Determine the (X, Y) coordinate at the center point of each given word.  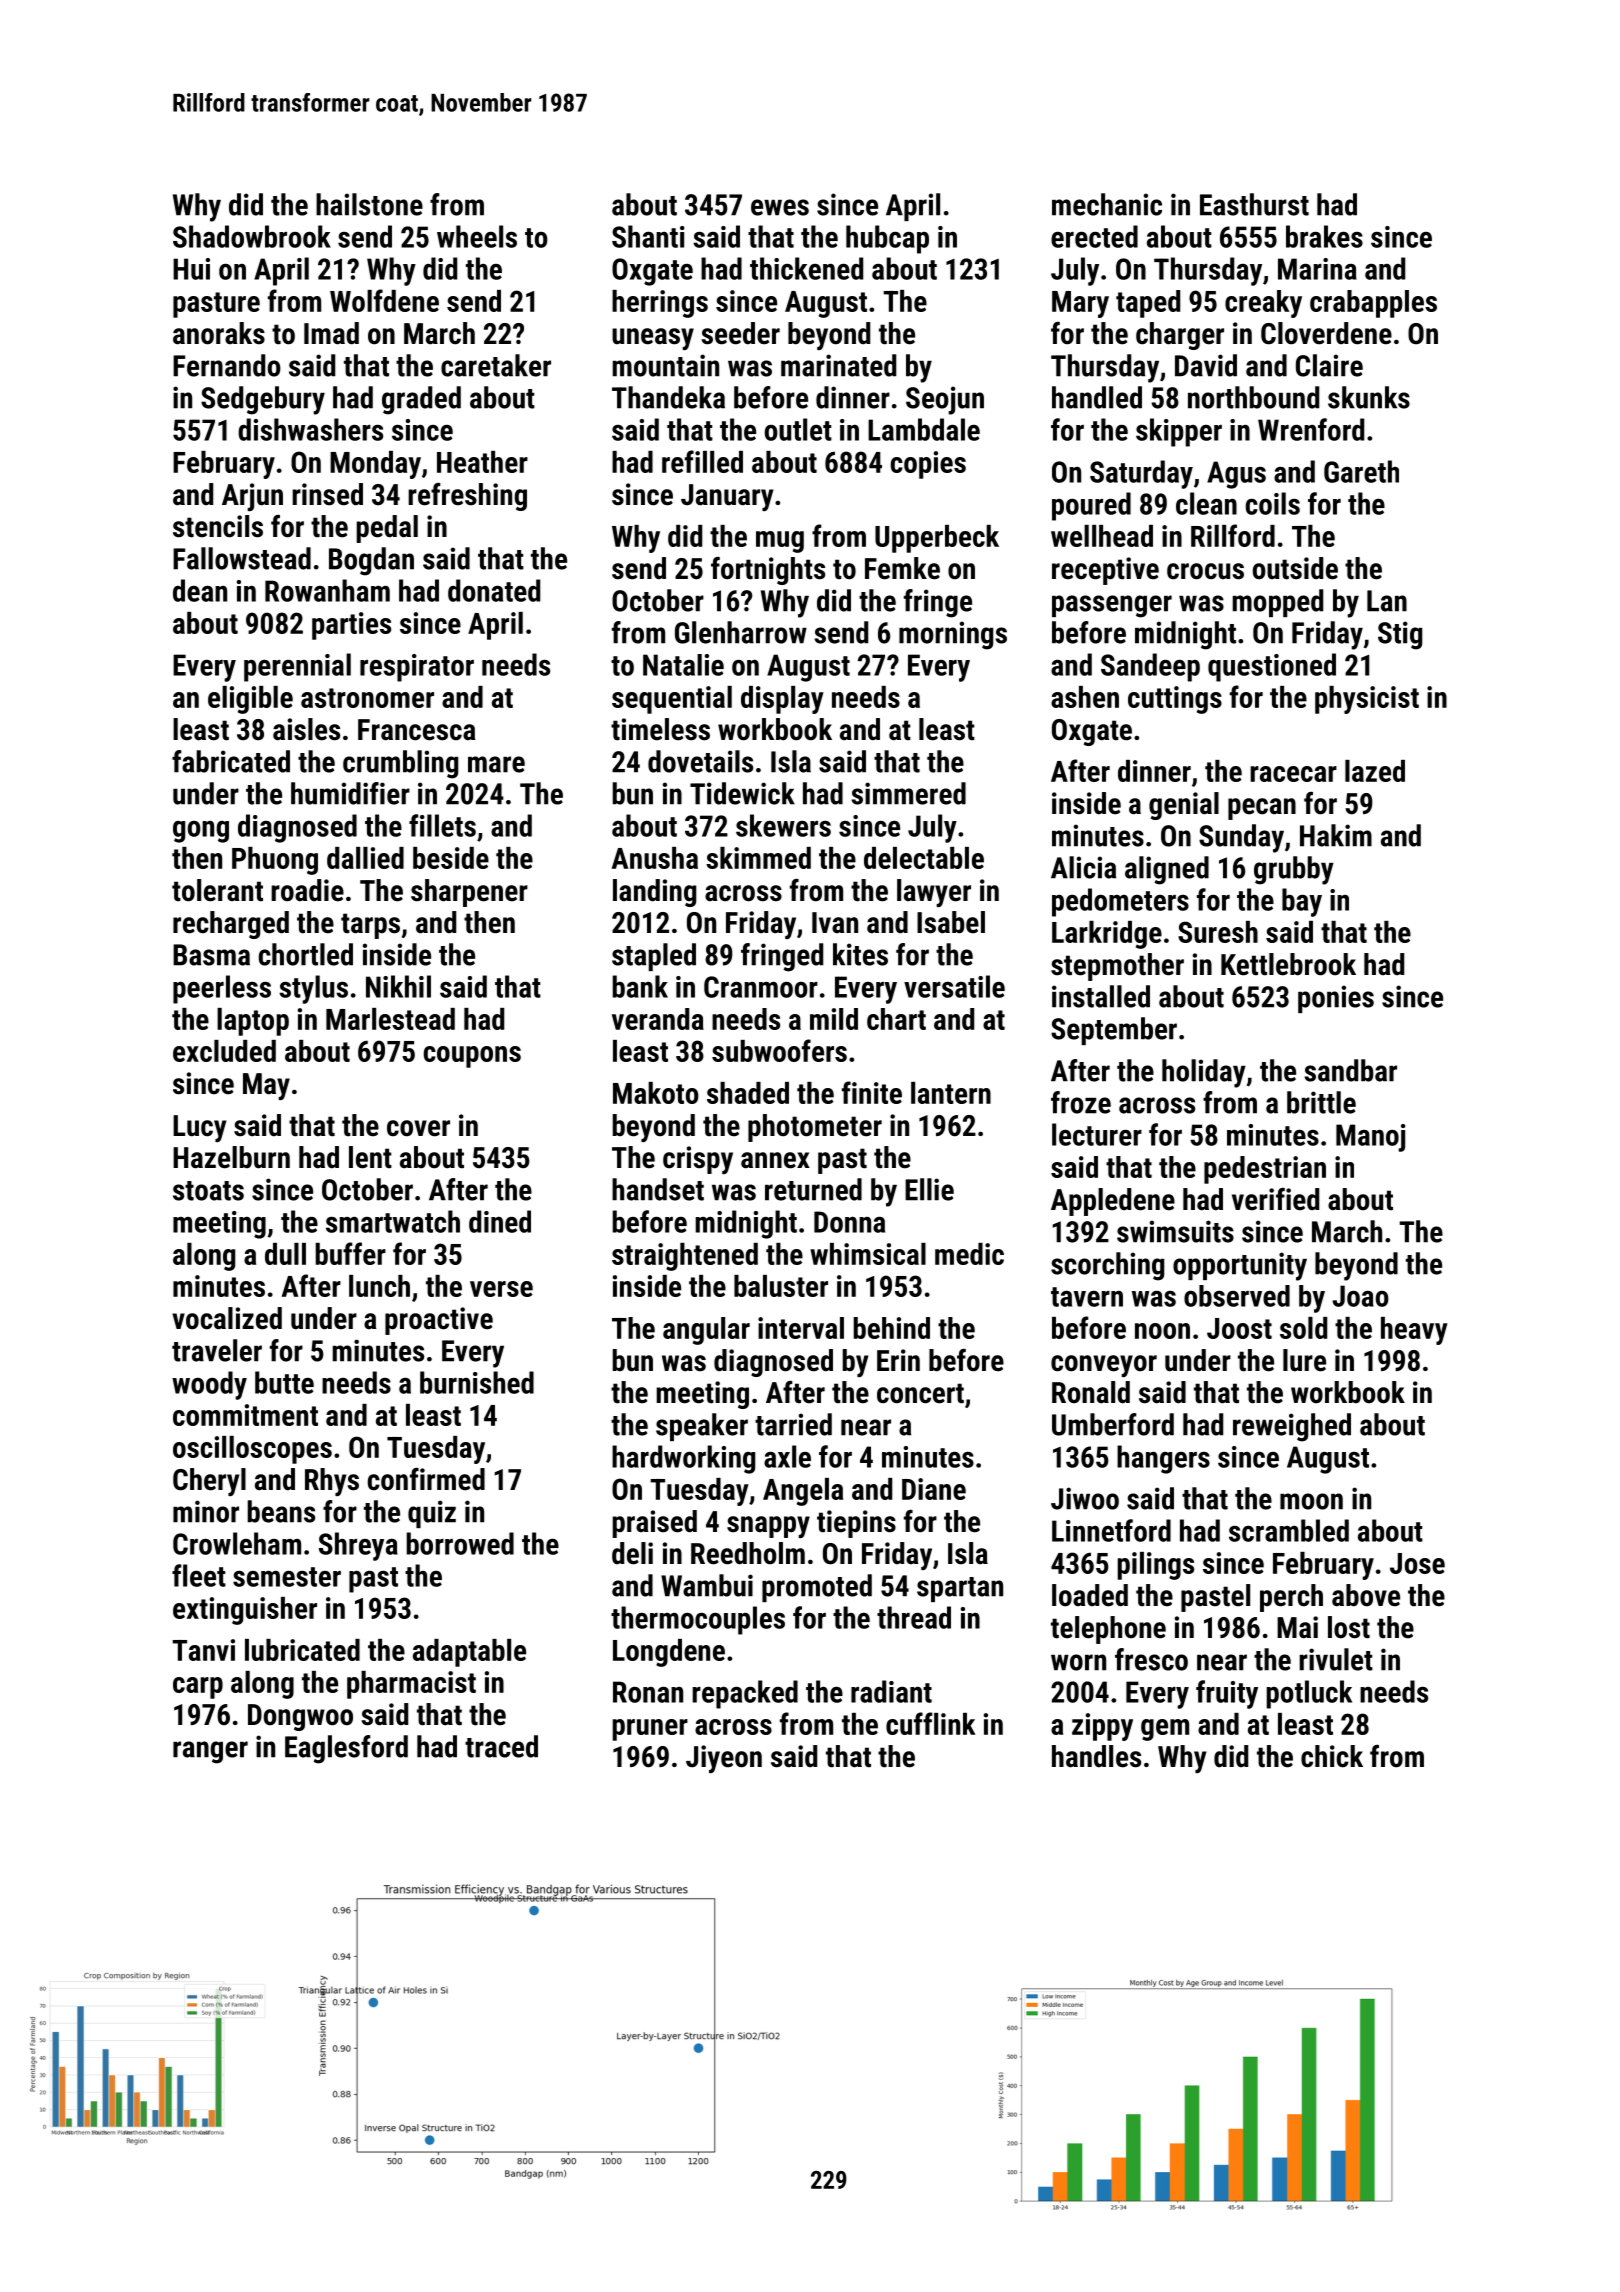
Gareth (1361, 471)
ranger (210, 1752)
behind (891, 1328)
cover (418, 1128)
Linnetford (1111, 1530)
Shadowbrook (252, 236)
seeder (740, 333)
